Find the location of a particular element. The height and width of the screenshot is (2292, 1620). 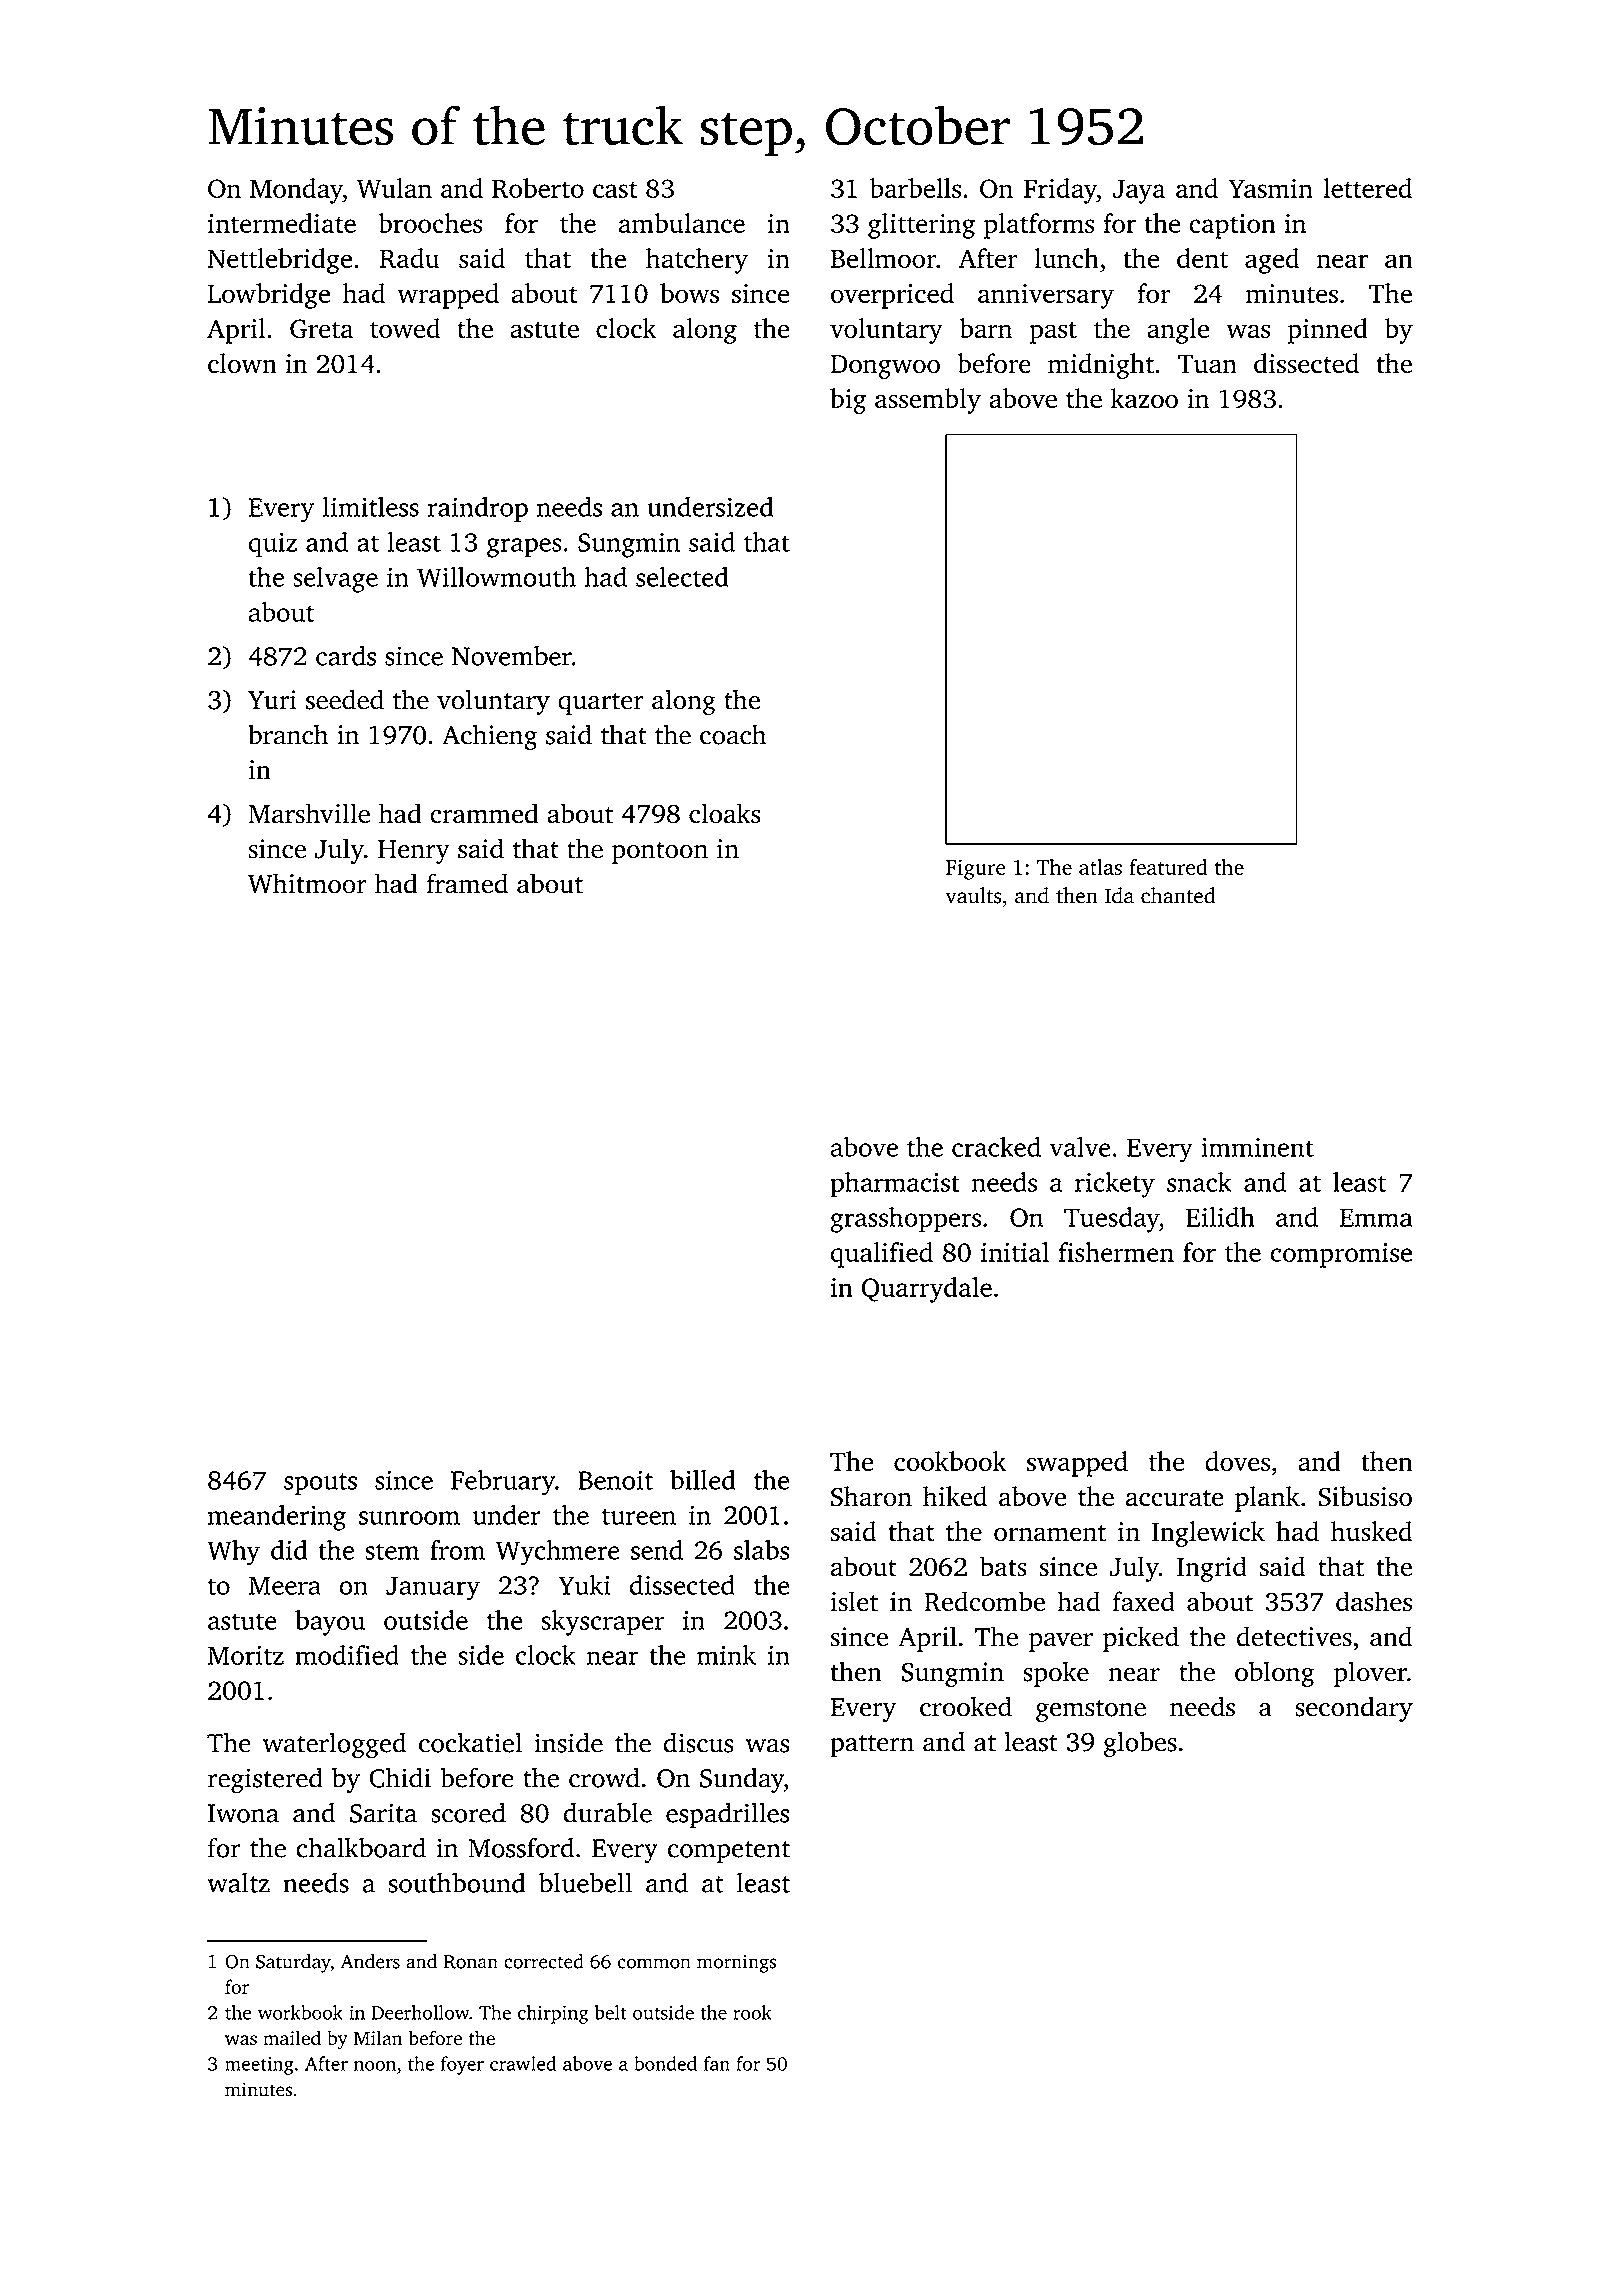

Quarrydale is located at coordinates (926, 1290).
